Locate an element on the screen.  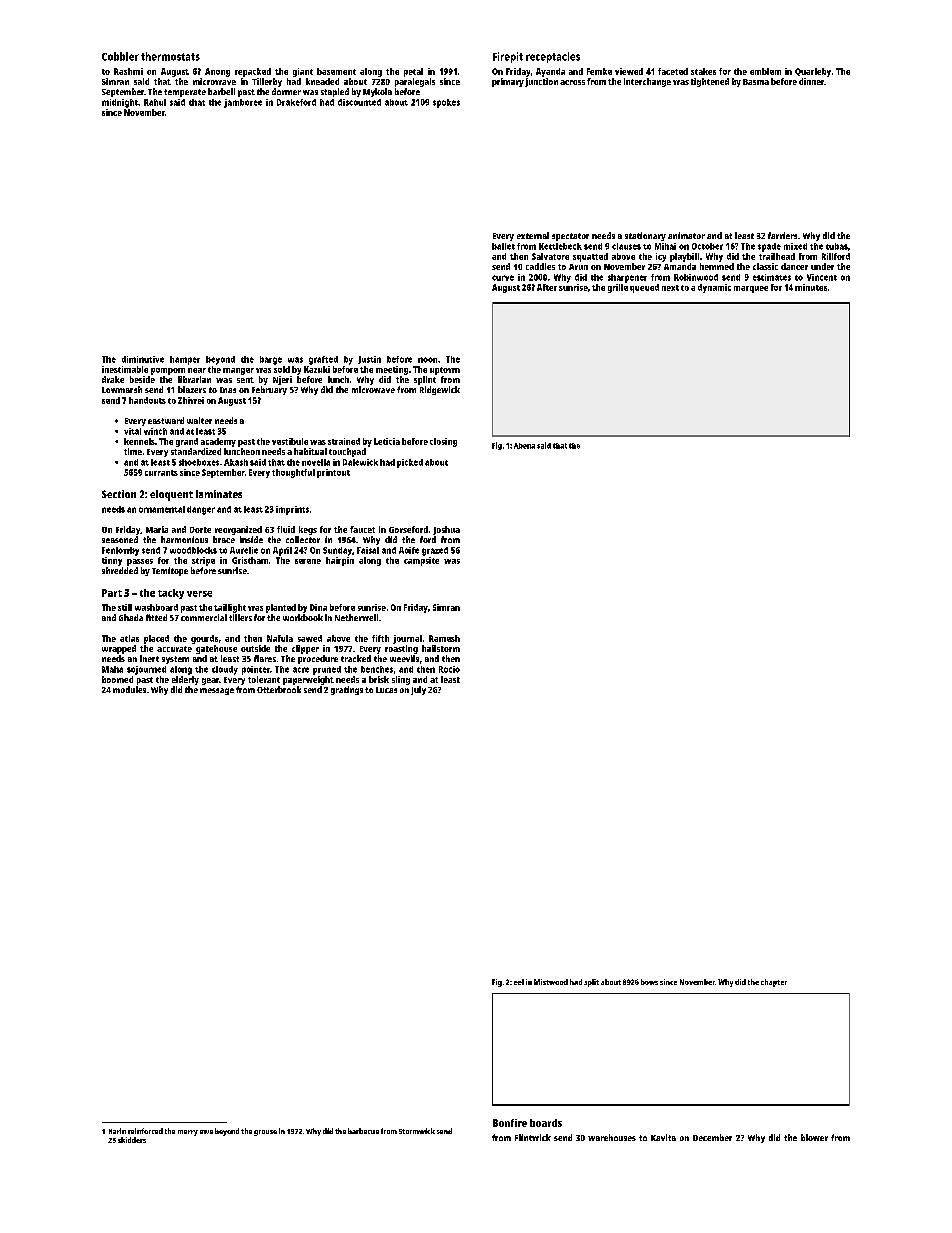
grouse is located at coordinates (265, 1133).
